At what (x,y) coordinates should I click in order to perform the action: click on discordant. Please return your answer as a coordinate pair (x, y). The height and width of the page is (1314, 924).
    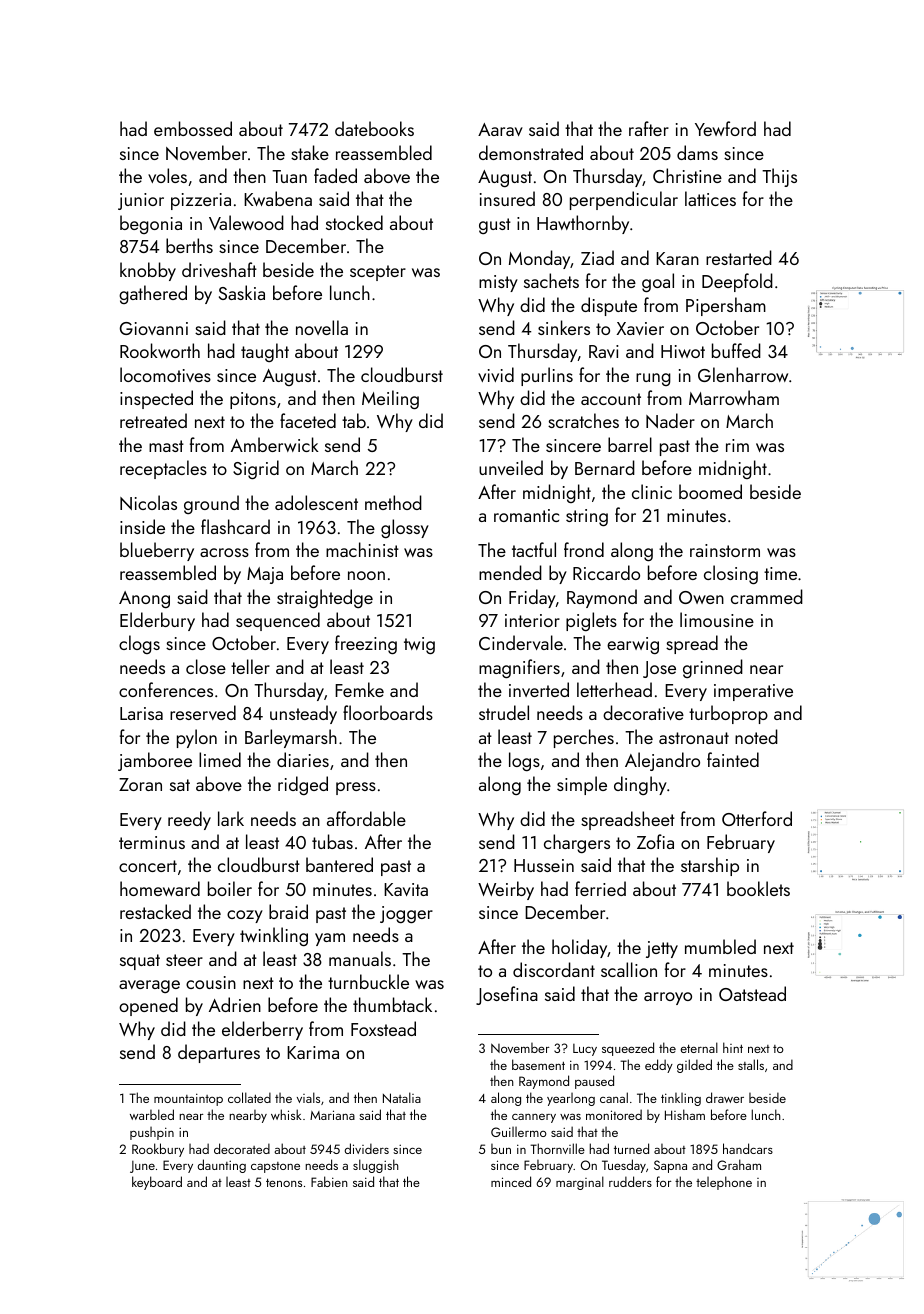
    Looking at the image, I should click on (554, 969).
